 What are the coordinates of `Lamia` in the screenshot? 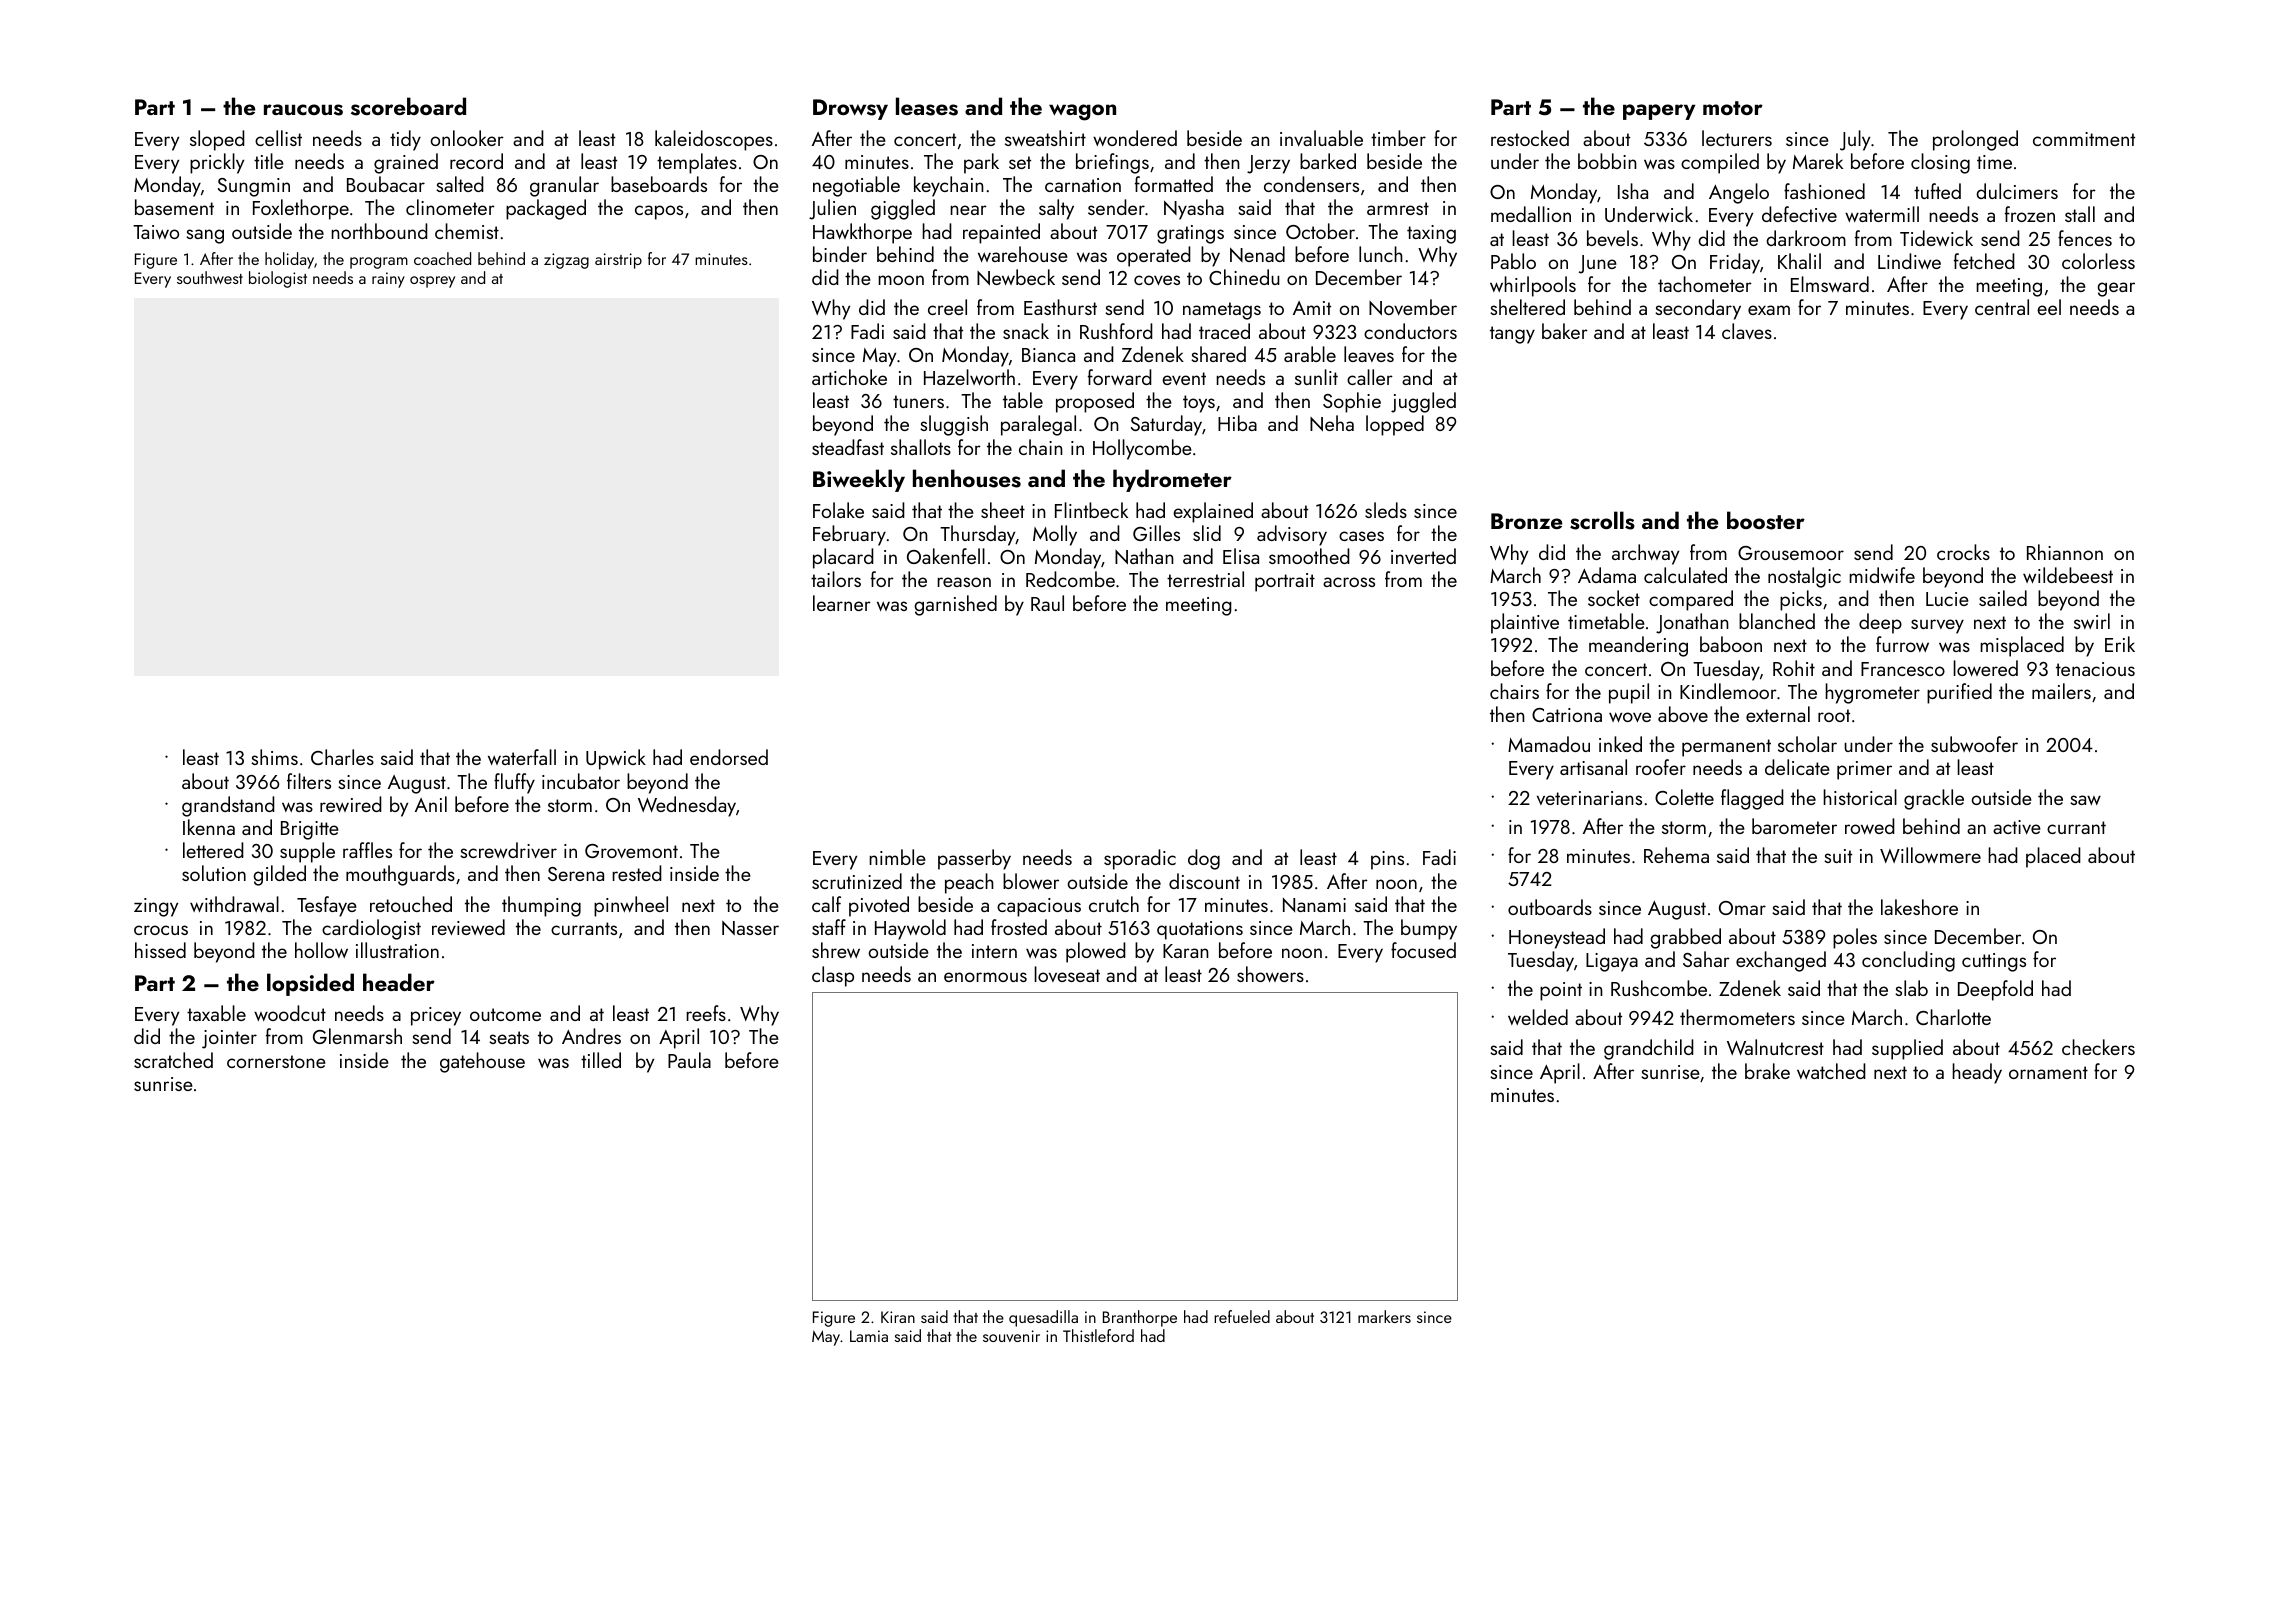 It's located at (869, 1336).
